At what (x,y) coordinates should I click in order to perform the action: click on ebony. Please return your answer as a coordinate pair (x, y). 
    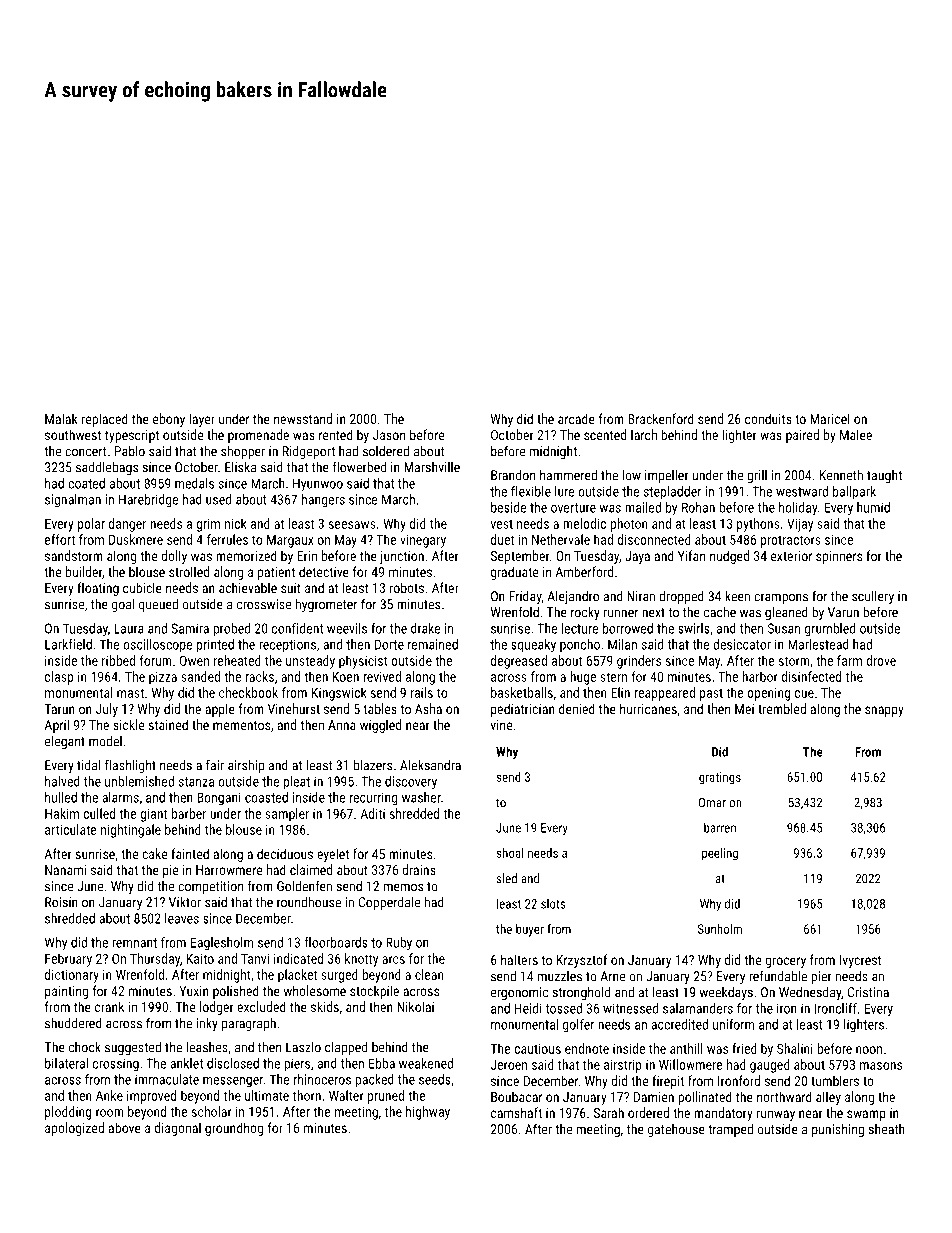
    Looking at the image, I should click on (169, 420).
